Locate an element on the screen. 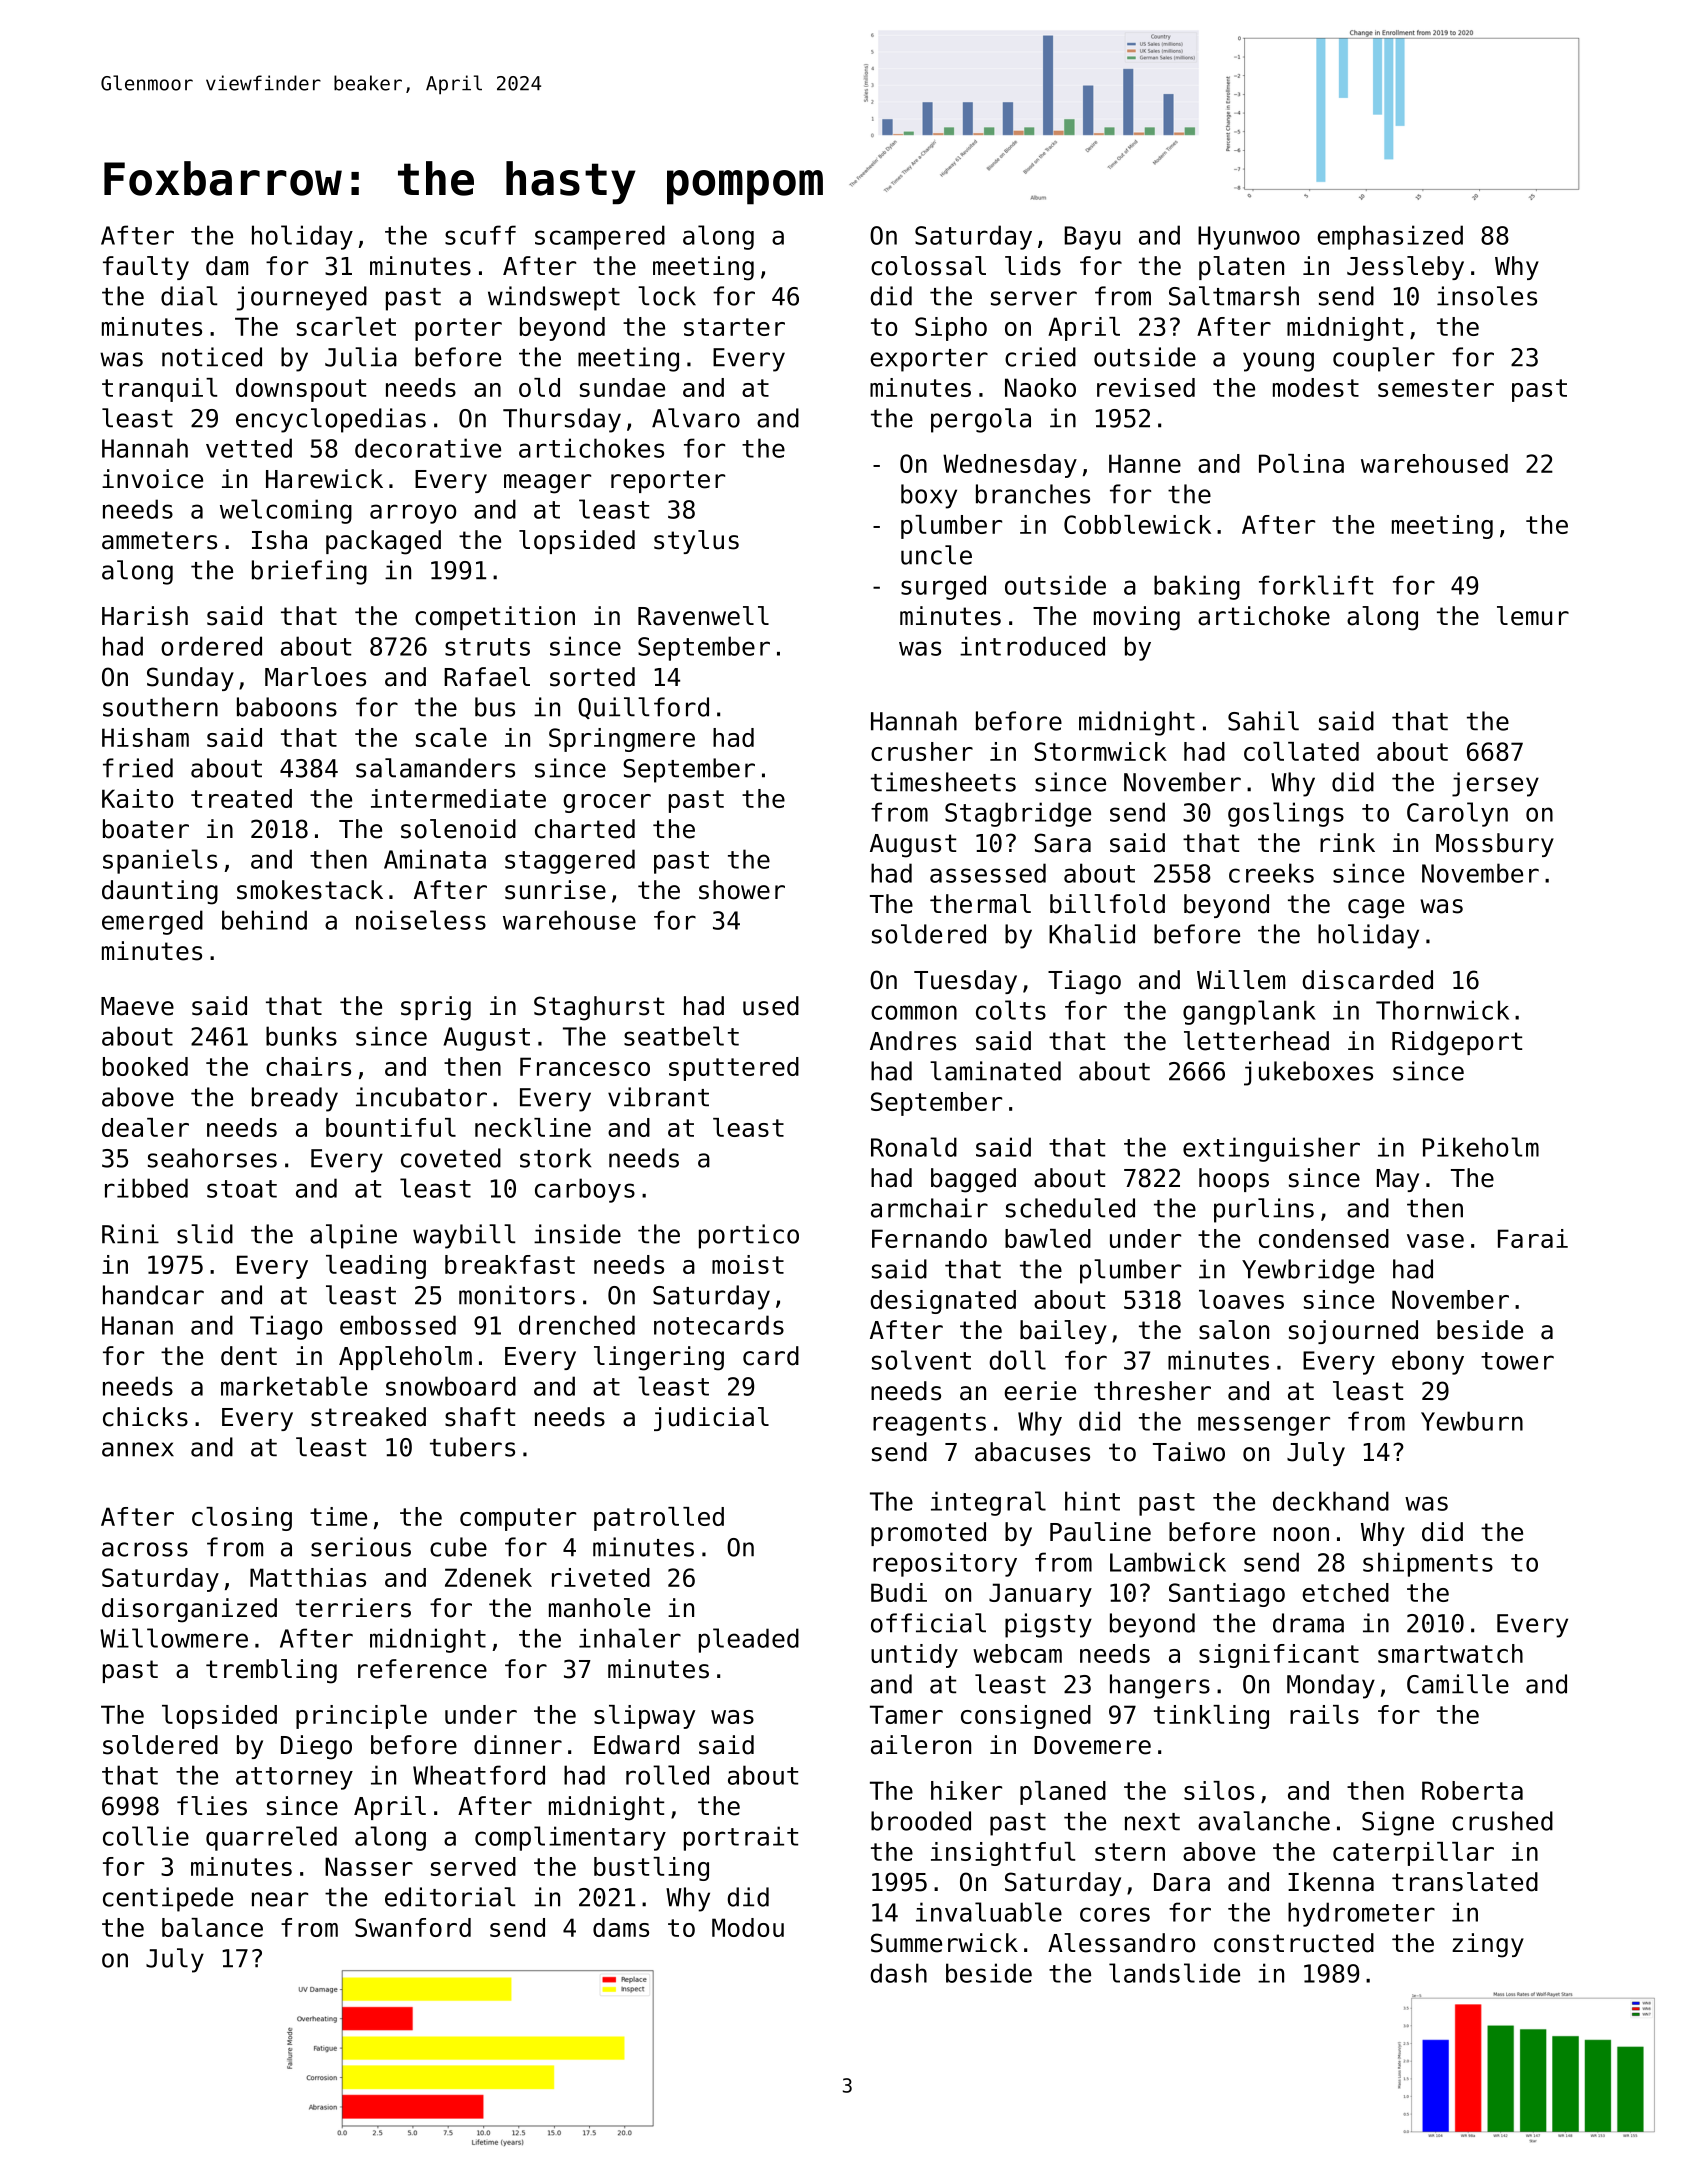 The width and height of the screenshot is (1683, 2178). Swanford is located at coordinates (413, 1927).
